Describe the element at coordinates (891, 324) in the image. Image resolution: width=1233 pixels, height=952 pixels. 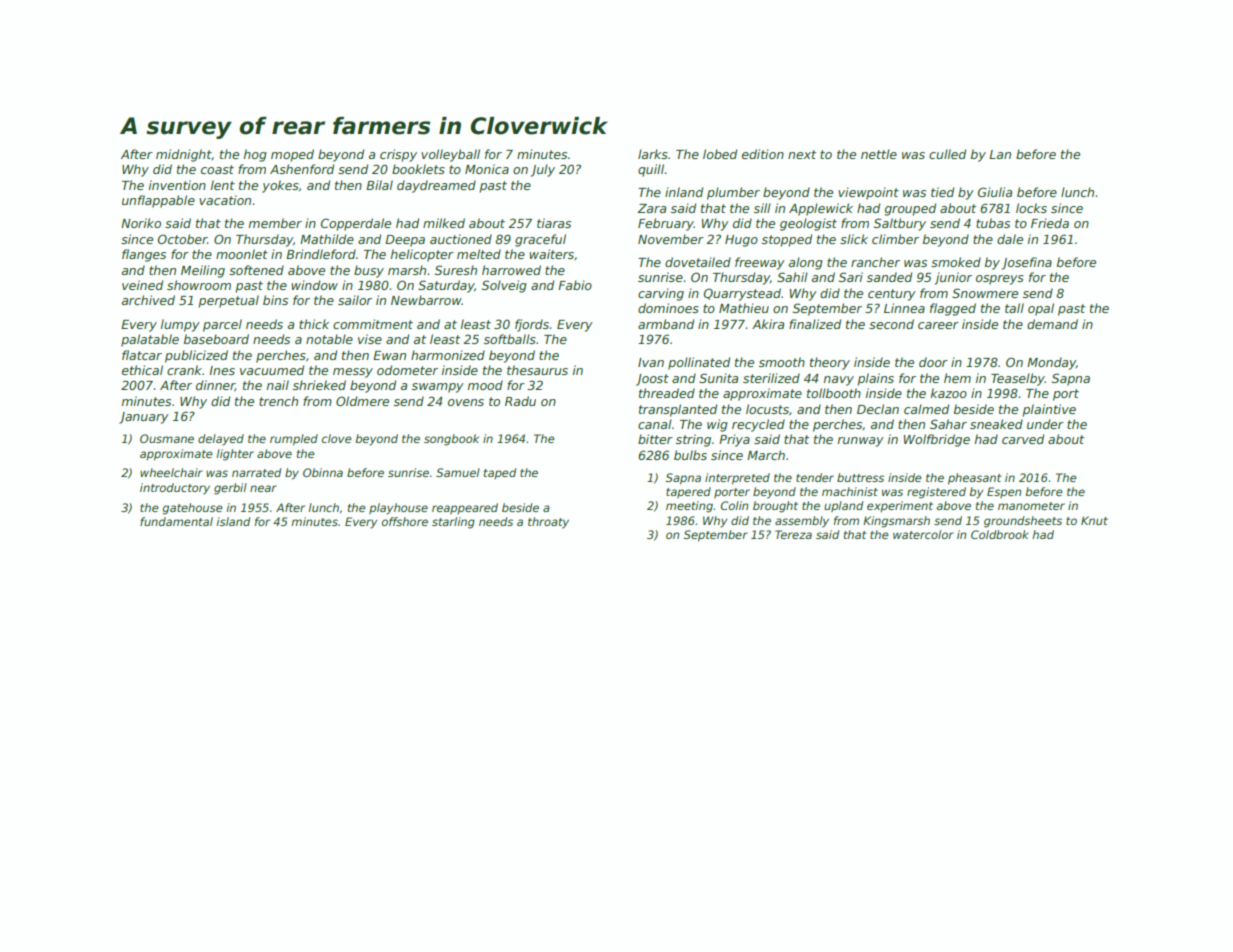
I see `second` at that location.
